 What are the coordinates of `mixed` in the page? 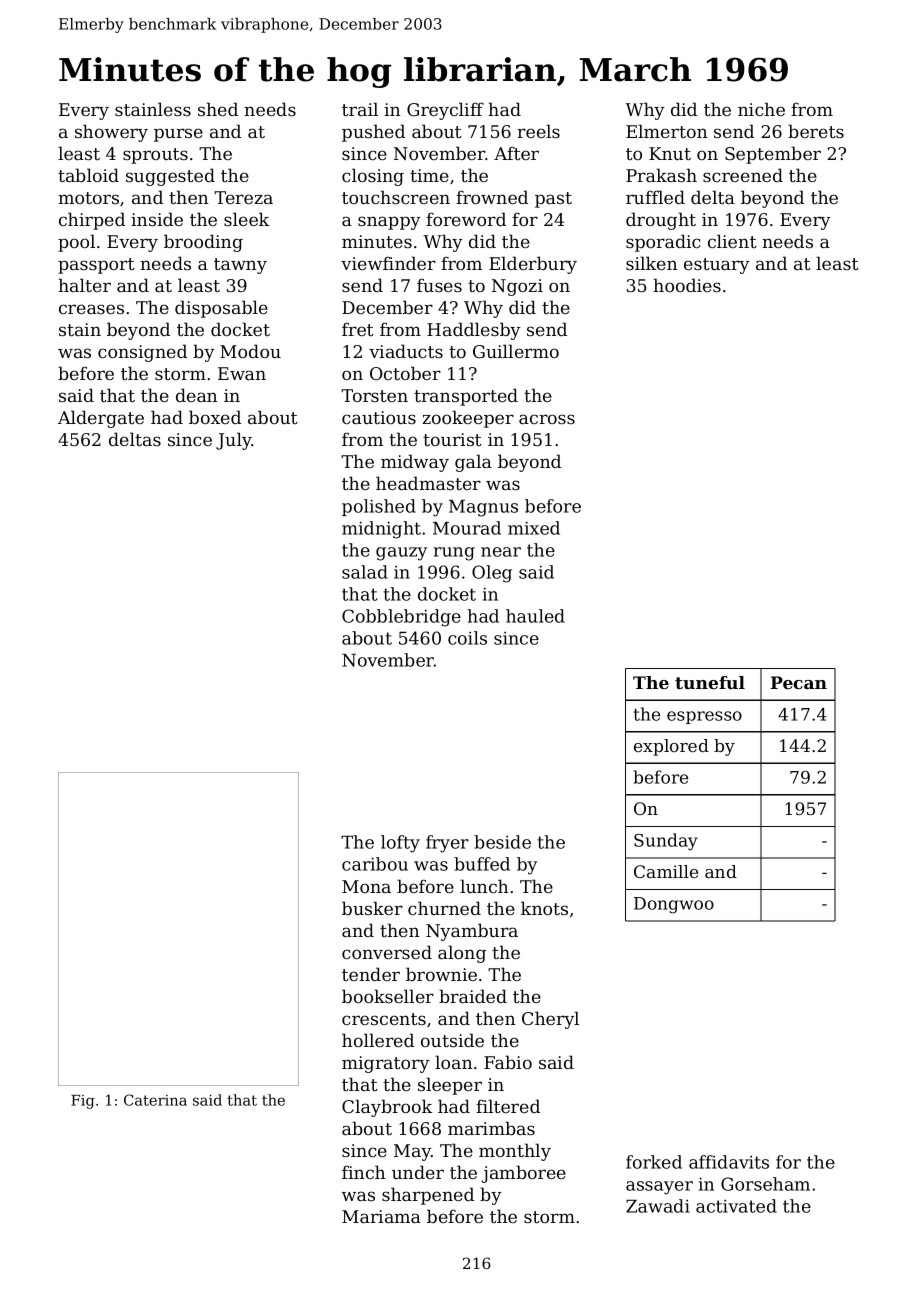 It's located at (534, 528).
